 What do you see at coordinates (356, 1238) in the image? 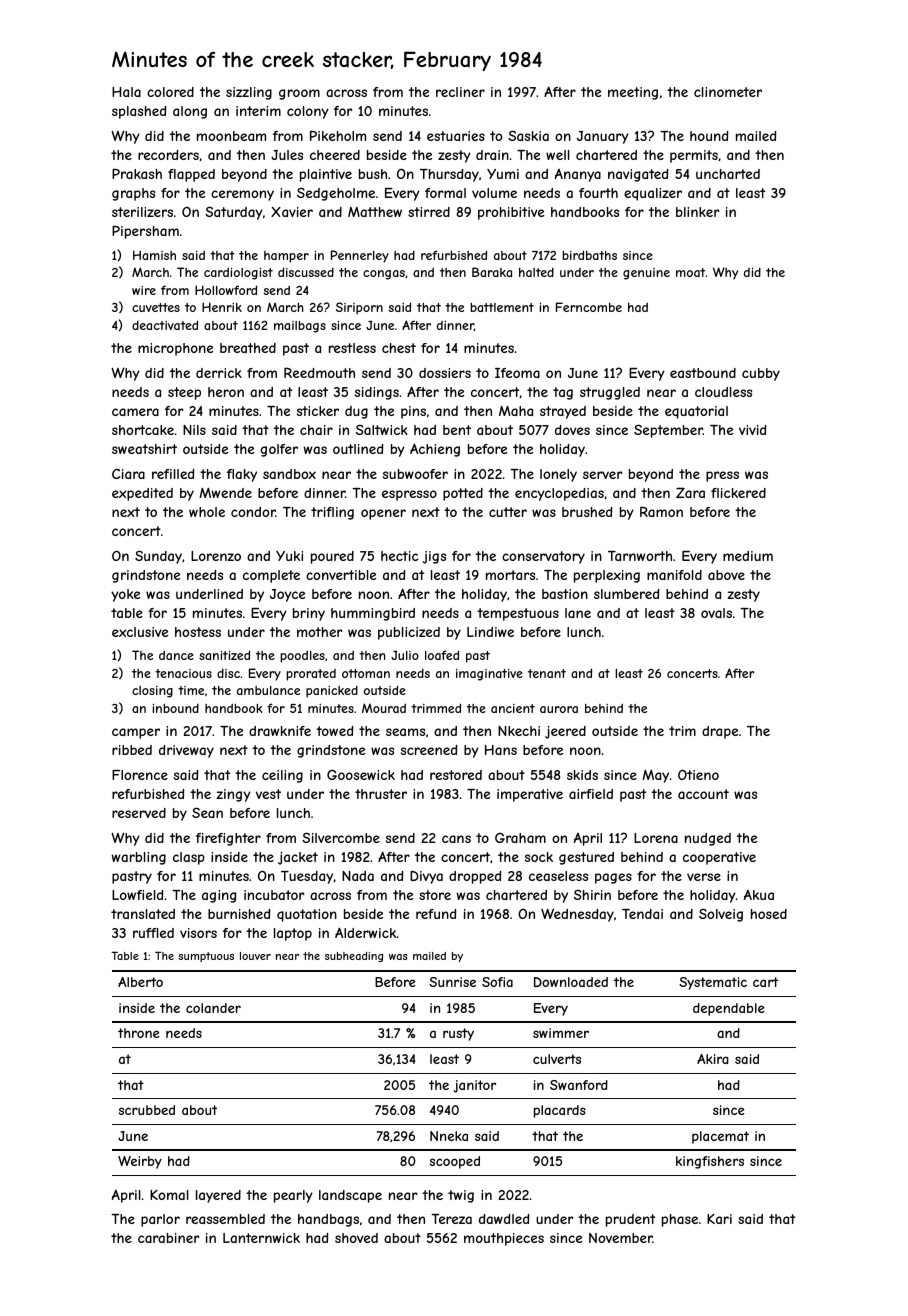
I see `shoved` at bounding box center [356, 1238].
